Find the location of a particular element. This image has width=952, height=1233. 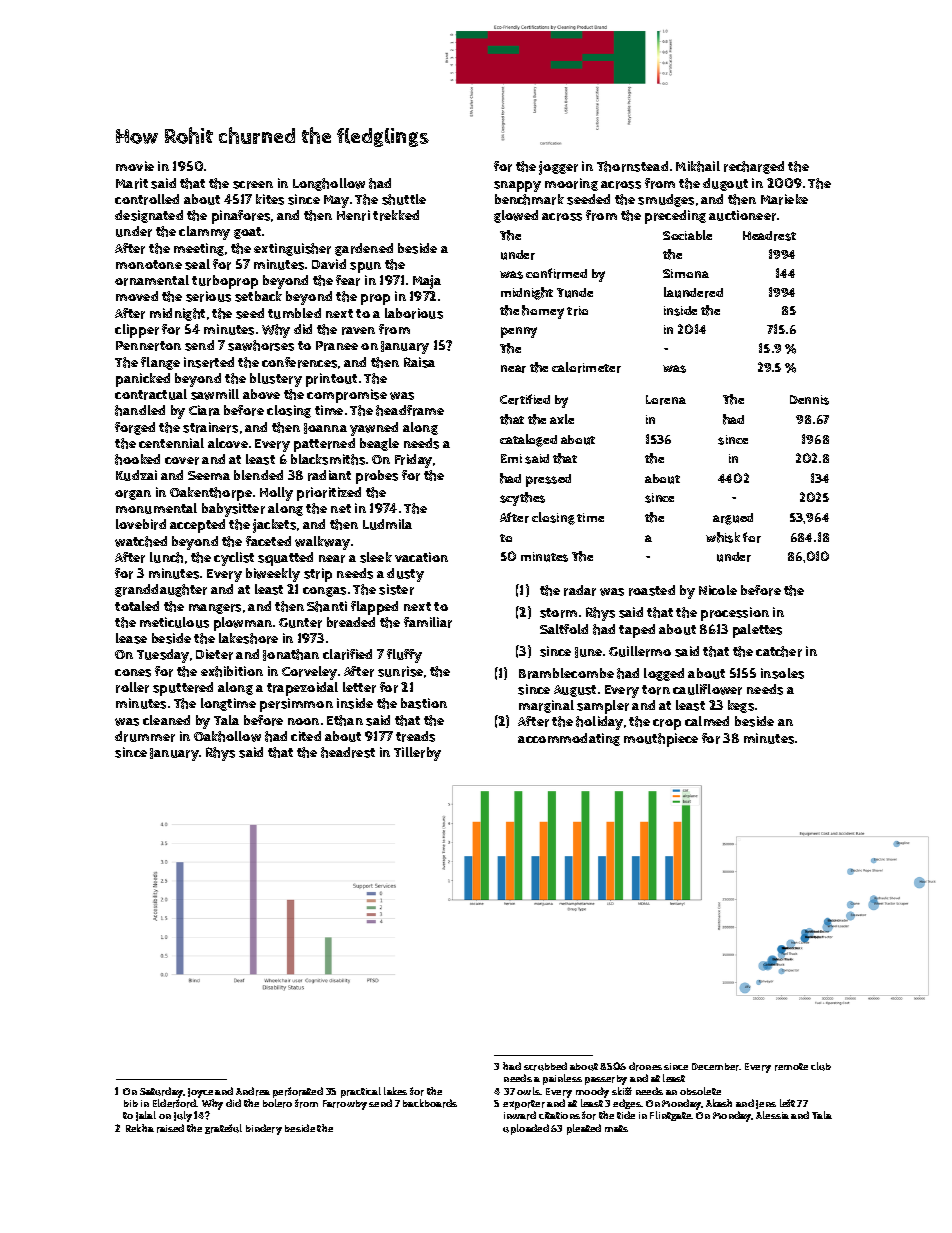

insoles is located at coordinates (782, 673).
